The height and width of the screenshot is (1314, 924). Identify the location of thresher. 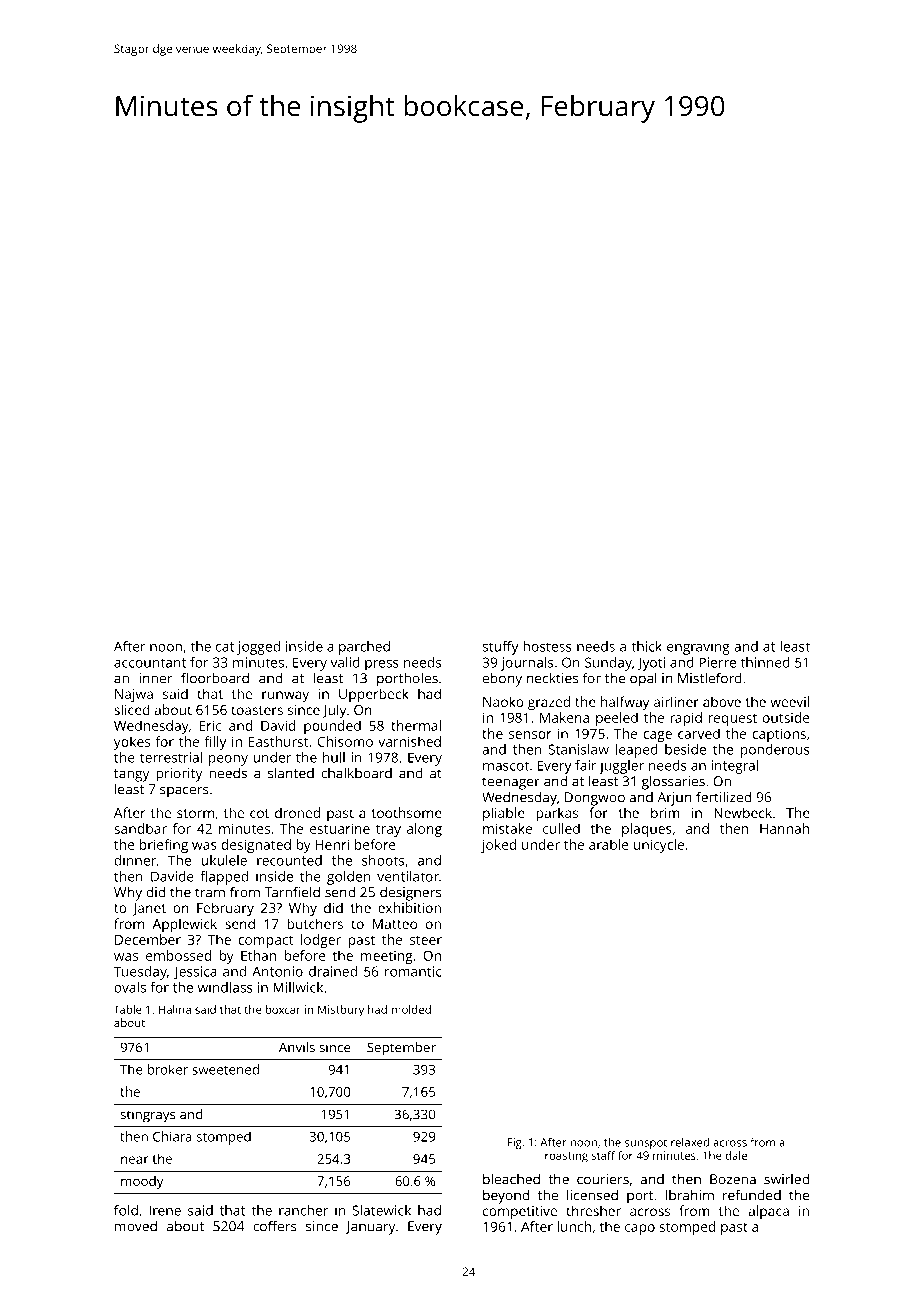
(593, 1210).
